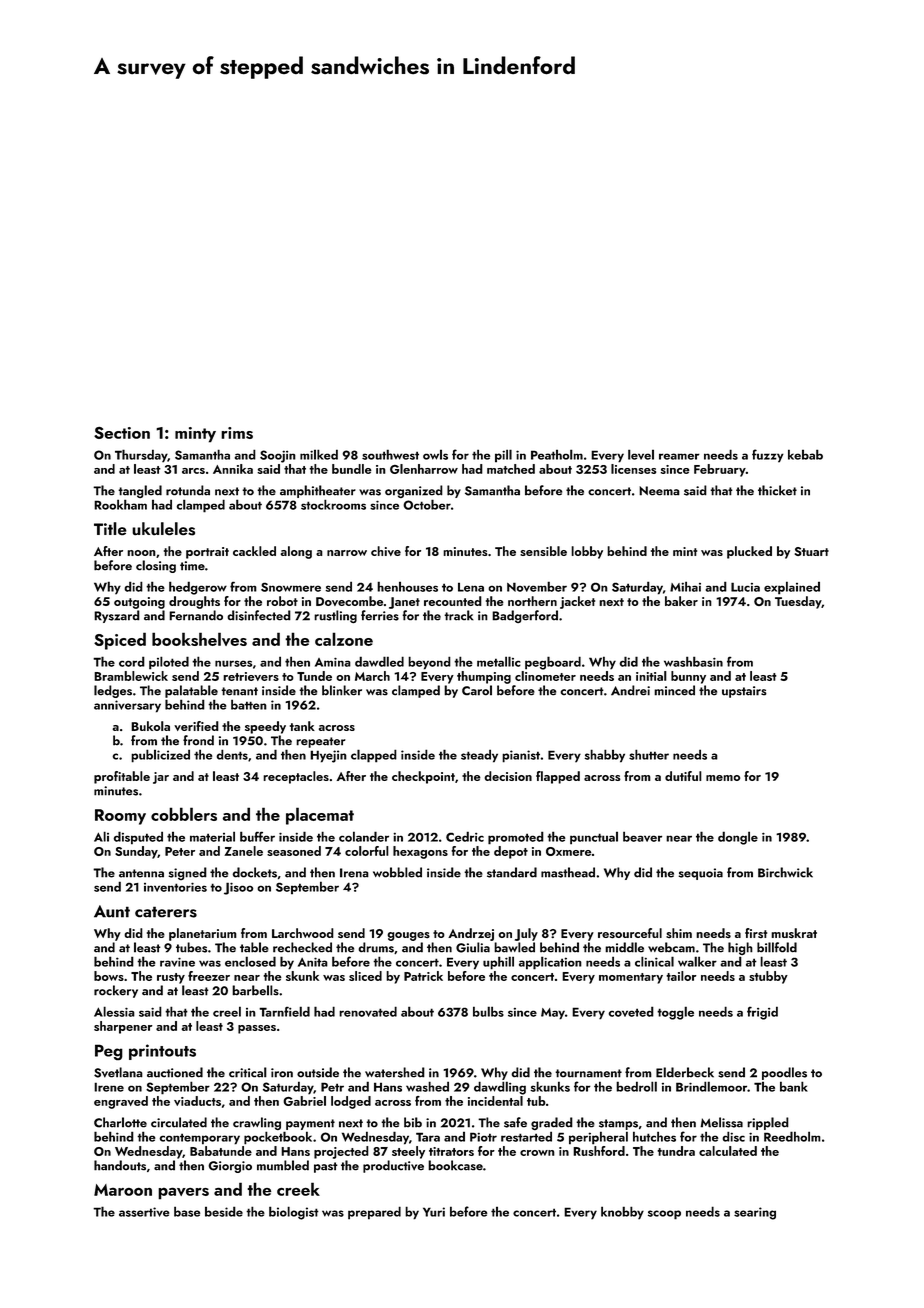 The height and width of the document is (1308, 924). I want to click on Fernando, so click(196, 615).
